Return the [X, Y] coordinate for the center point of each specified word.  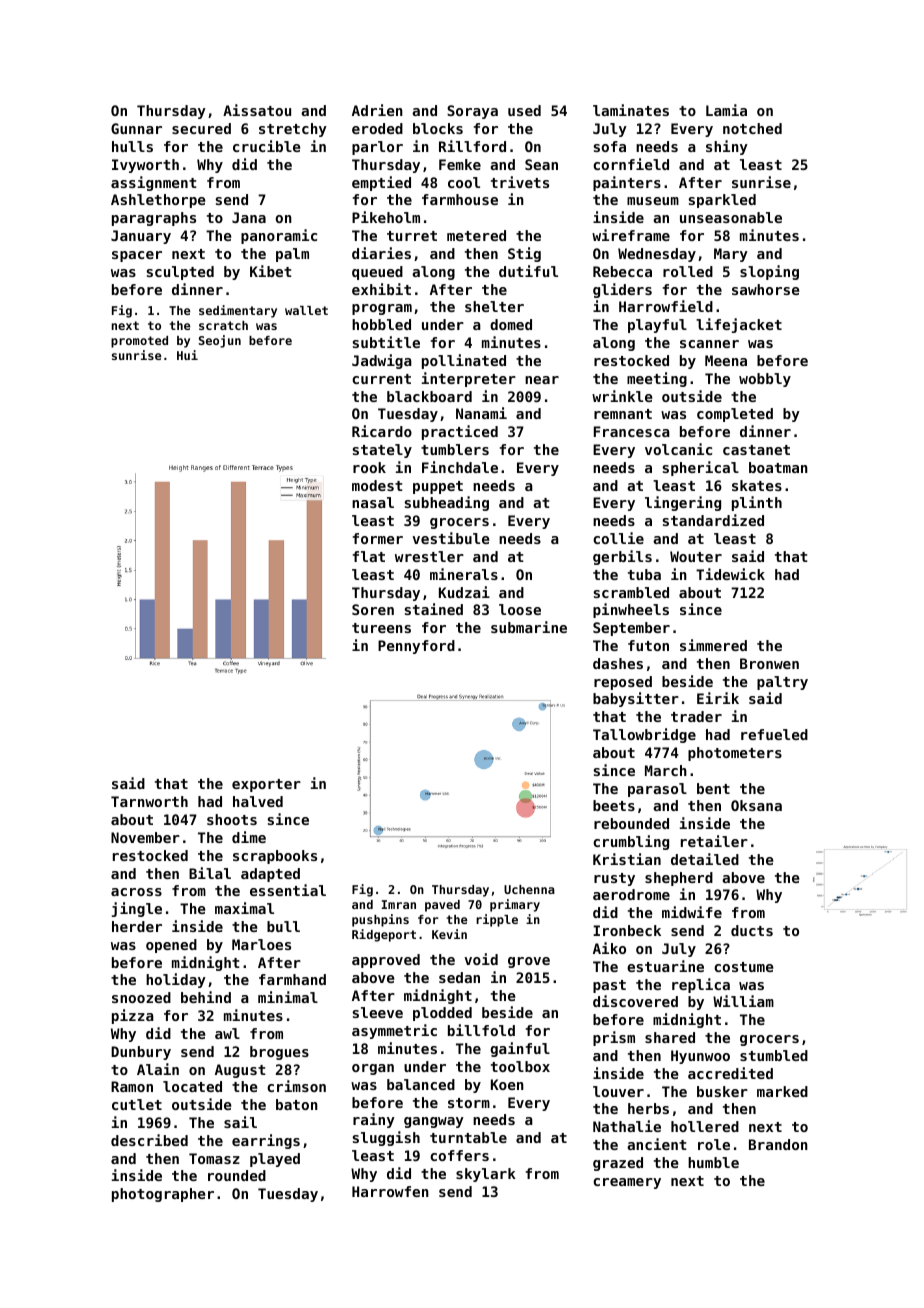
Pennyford [416, 647]
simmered [713, 645]
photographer [163, 1195]
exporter [266, 785]
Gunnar [136, 128]
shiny [727, 147]
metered [476, 235]
